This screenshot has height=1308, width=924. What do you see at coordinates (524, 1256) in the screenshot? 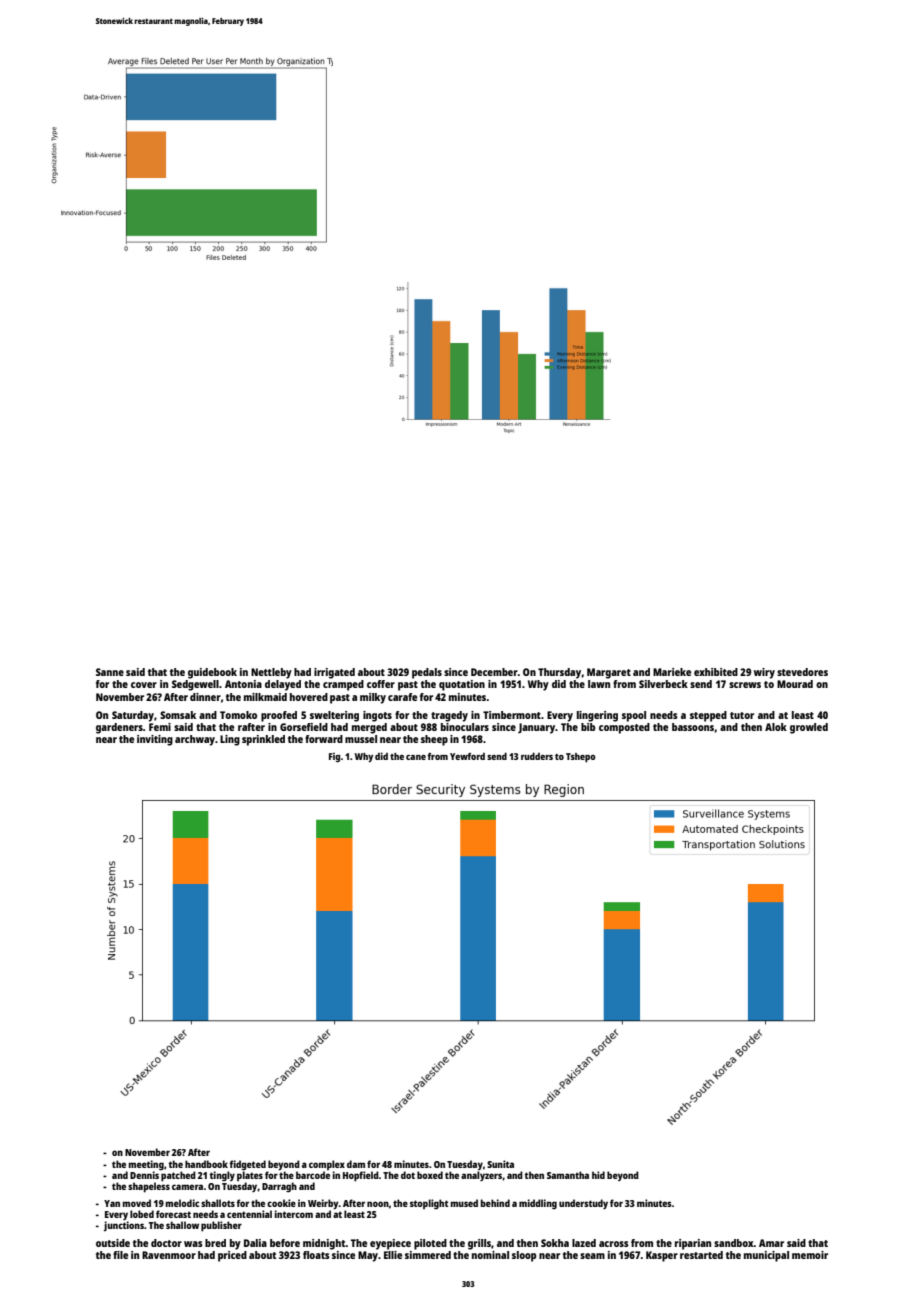
I see `sloop` at bounding box center [524, 1256].
